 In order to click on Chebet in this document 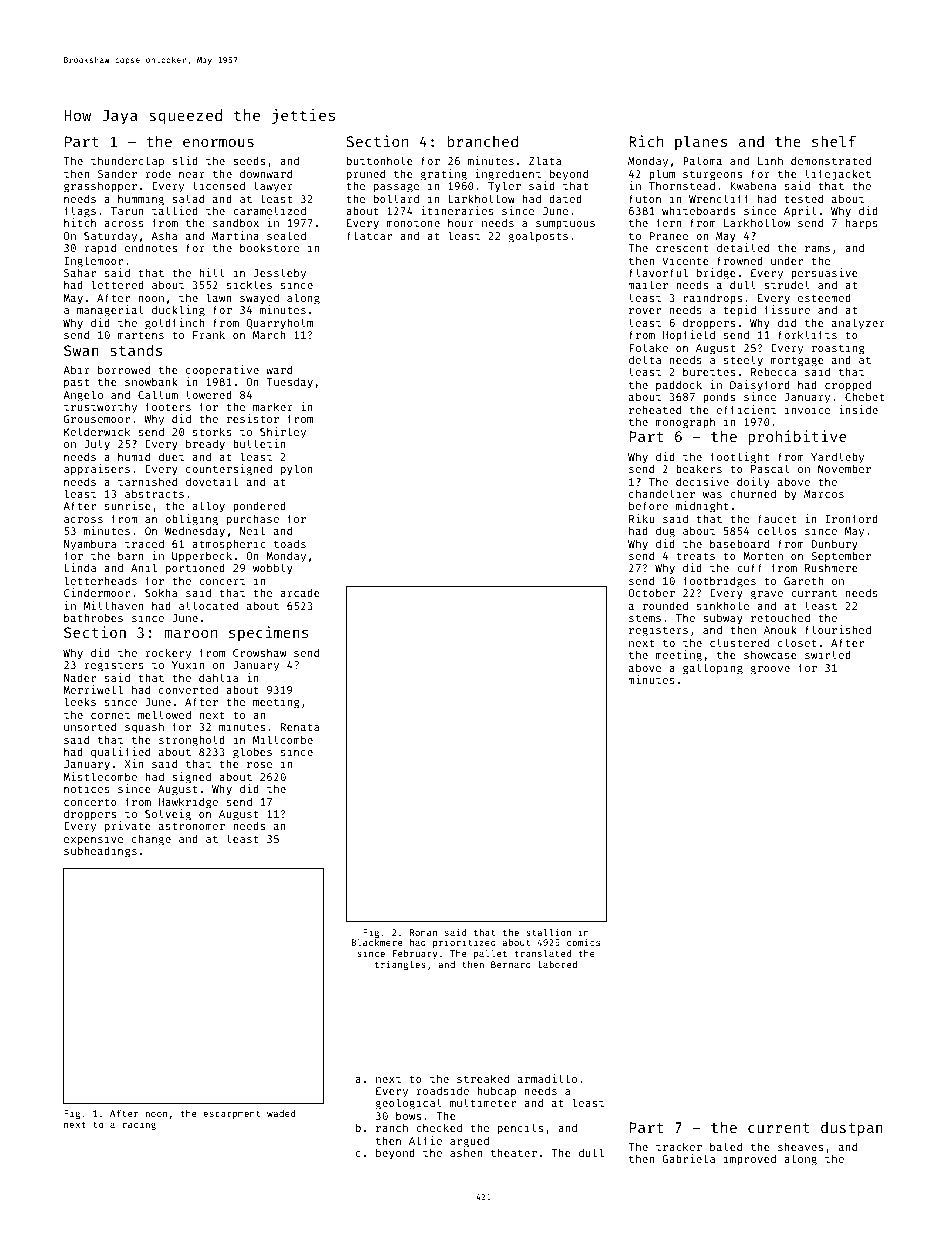, I will do `click(864, 396)`.
